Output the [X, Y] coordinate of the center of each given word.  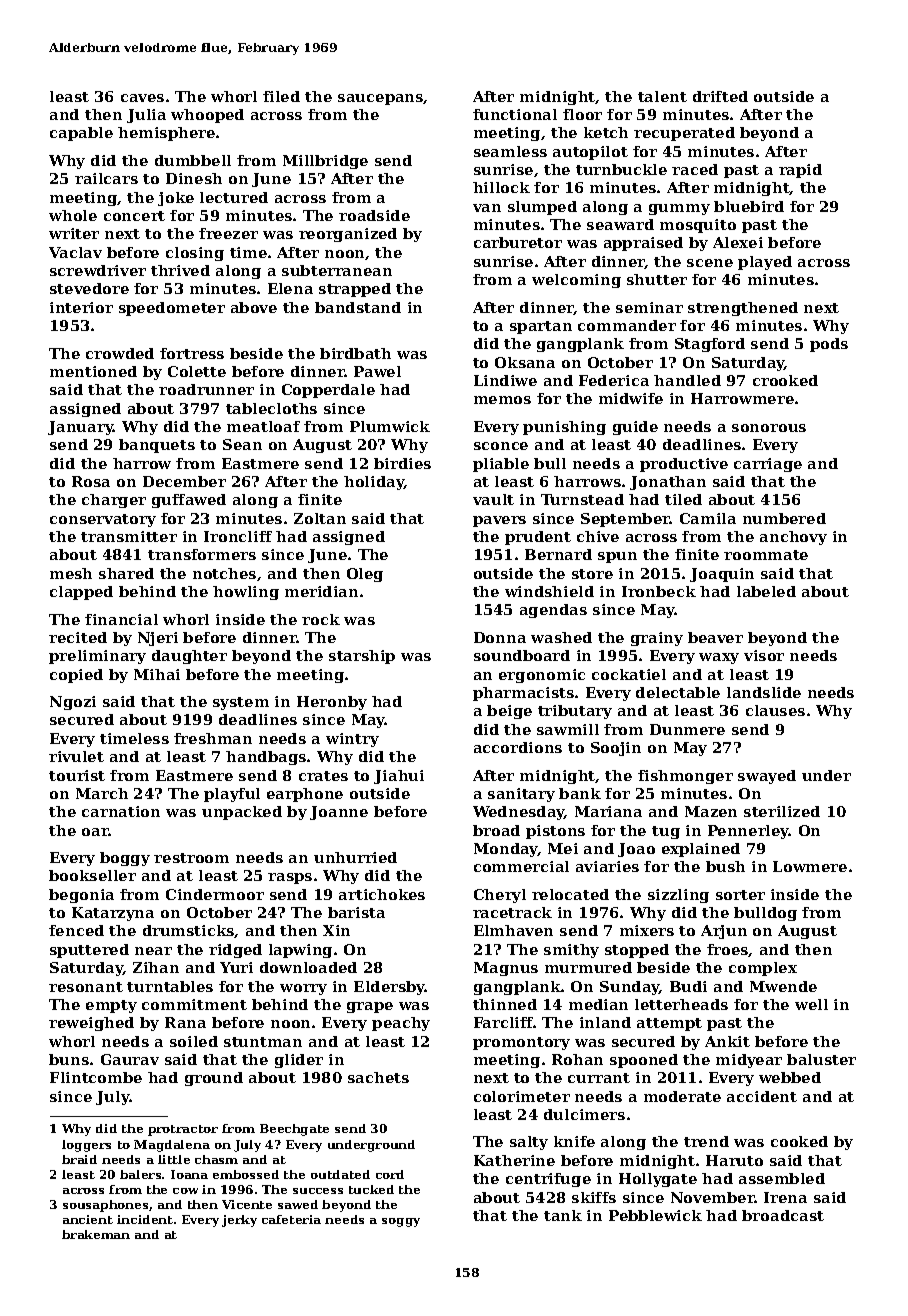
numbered [784, 518]
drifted [720, 96]
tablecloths [271, 408]
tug [666, 832]
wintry [352, 740]
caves [142, 98]
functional [515, 114]
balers [140, 1174]
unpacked [242, 813]
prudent [538, 538]
